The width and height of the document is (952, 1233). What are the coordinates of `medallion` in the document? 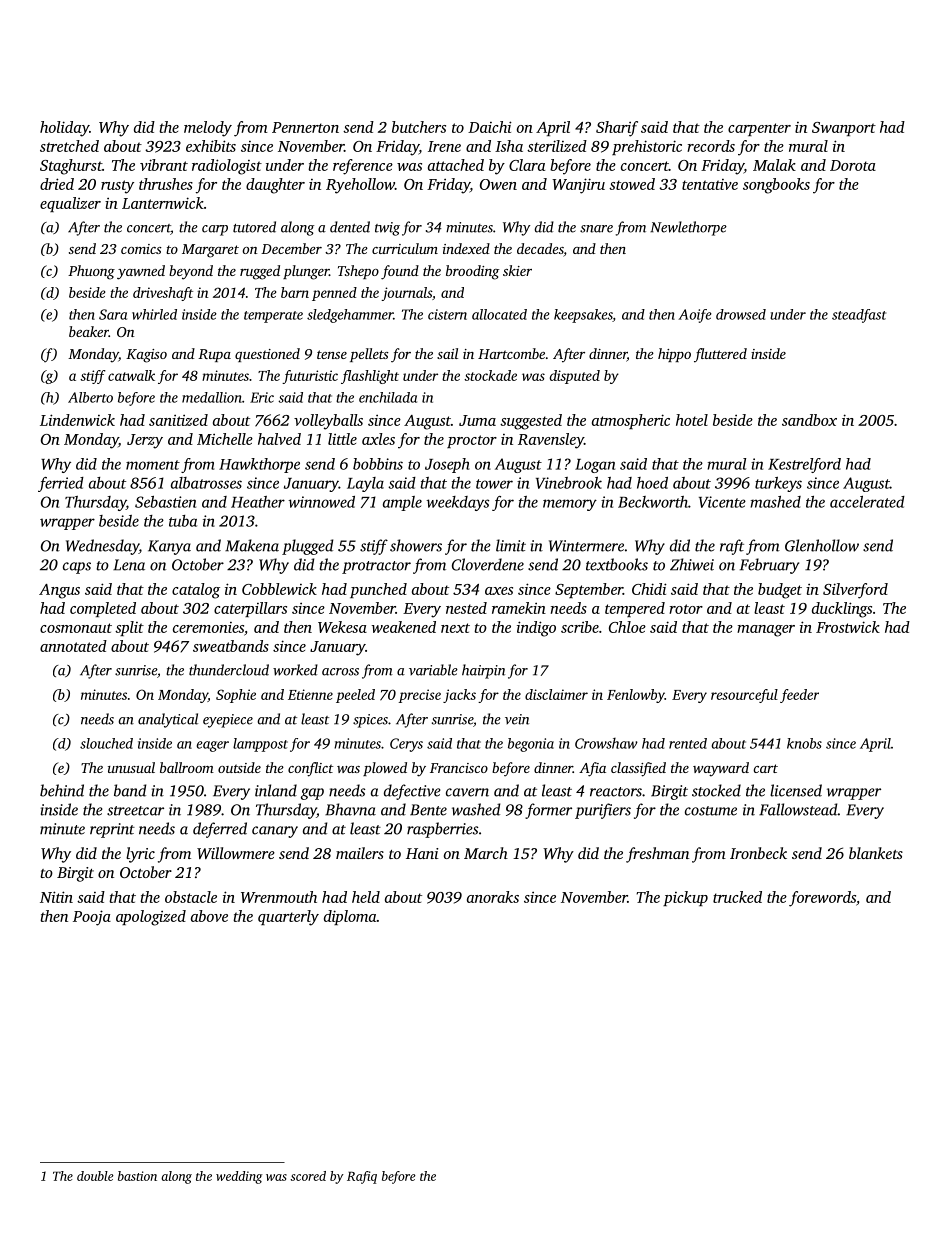 It's located at (212, 397).
